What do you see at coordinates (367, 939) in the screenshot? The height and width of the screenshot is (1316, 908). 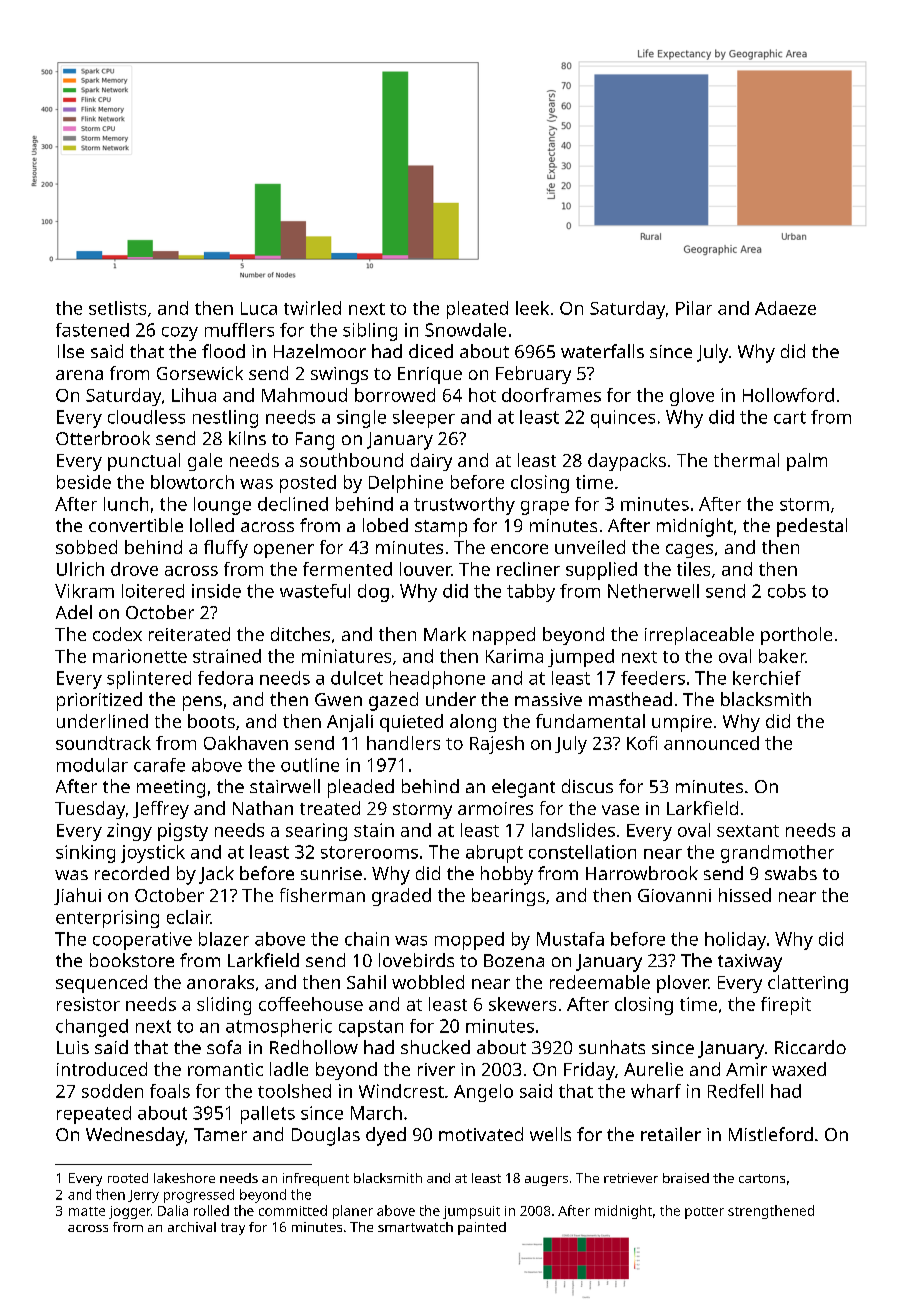 I see `chain` at bounding box center [367, 939].
